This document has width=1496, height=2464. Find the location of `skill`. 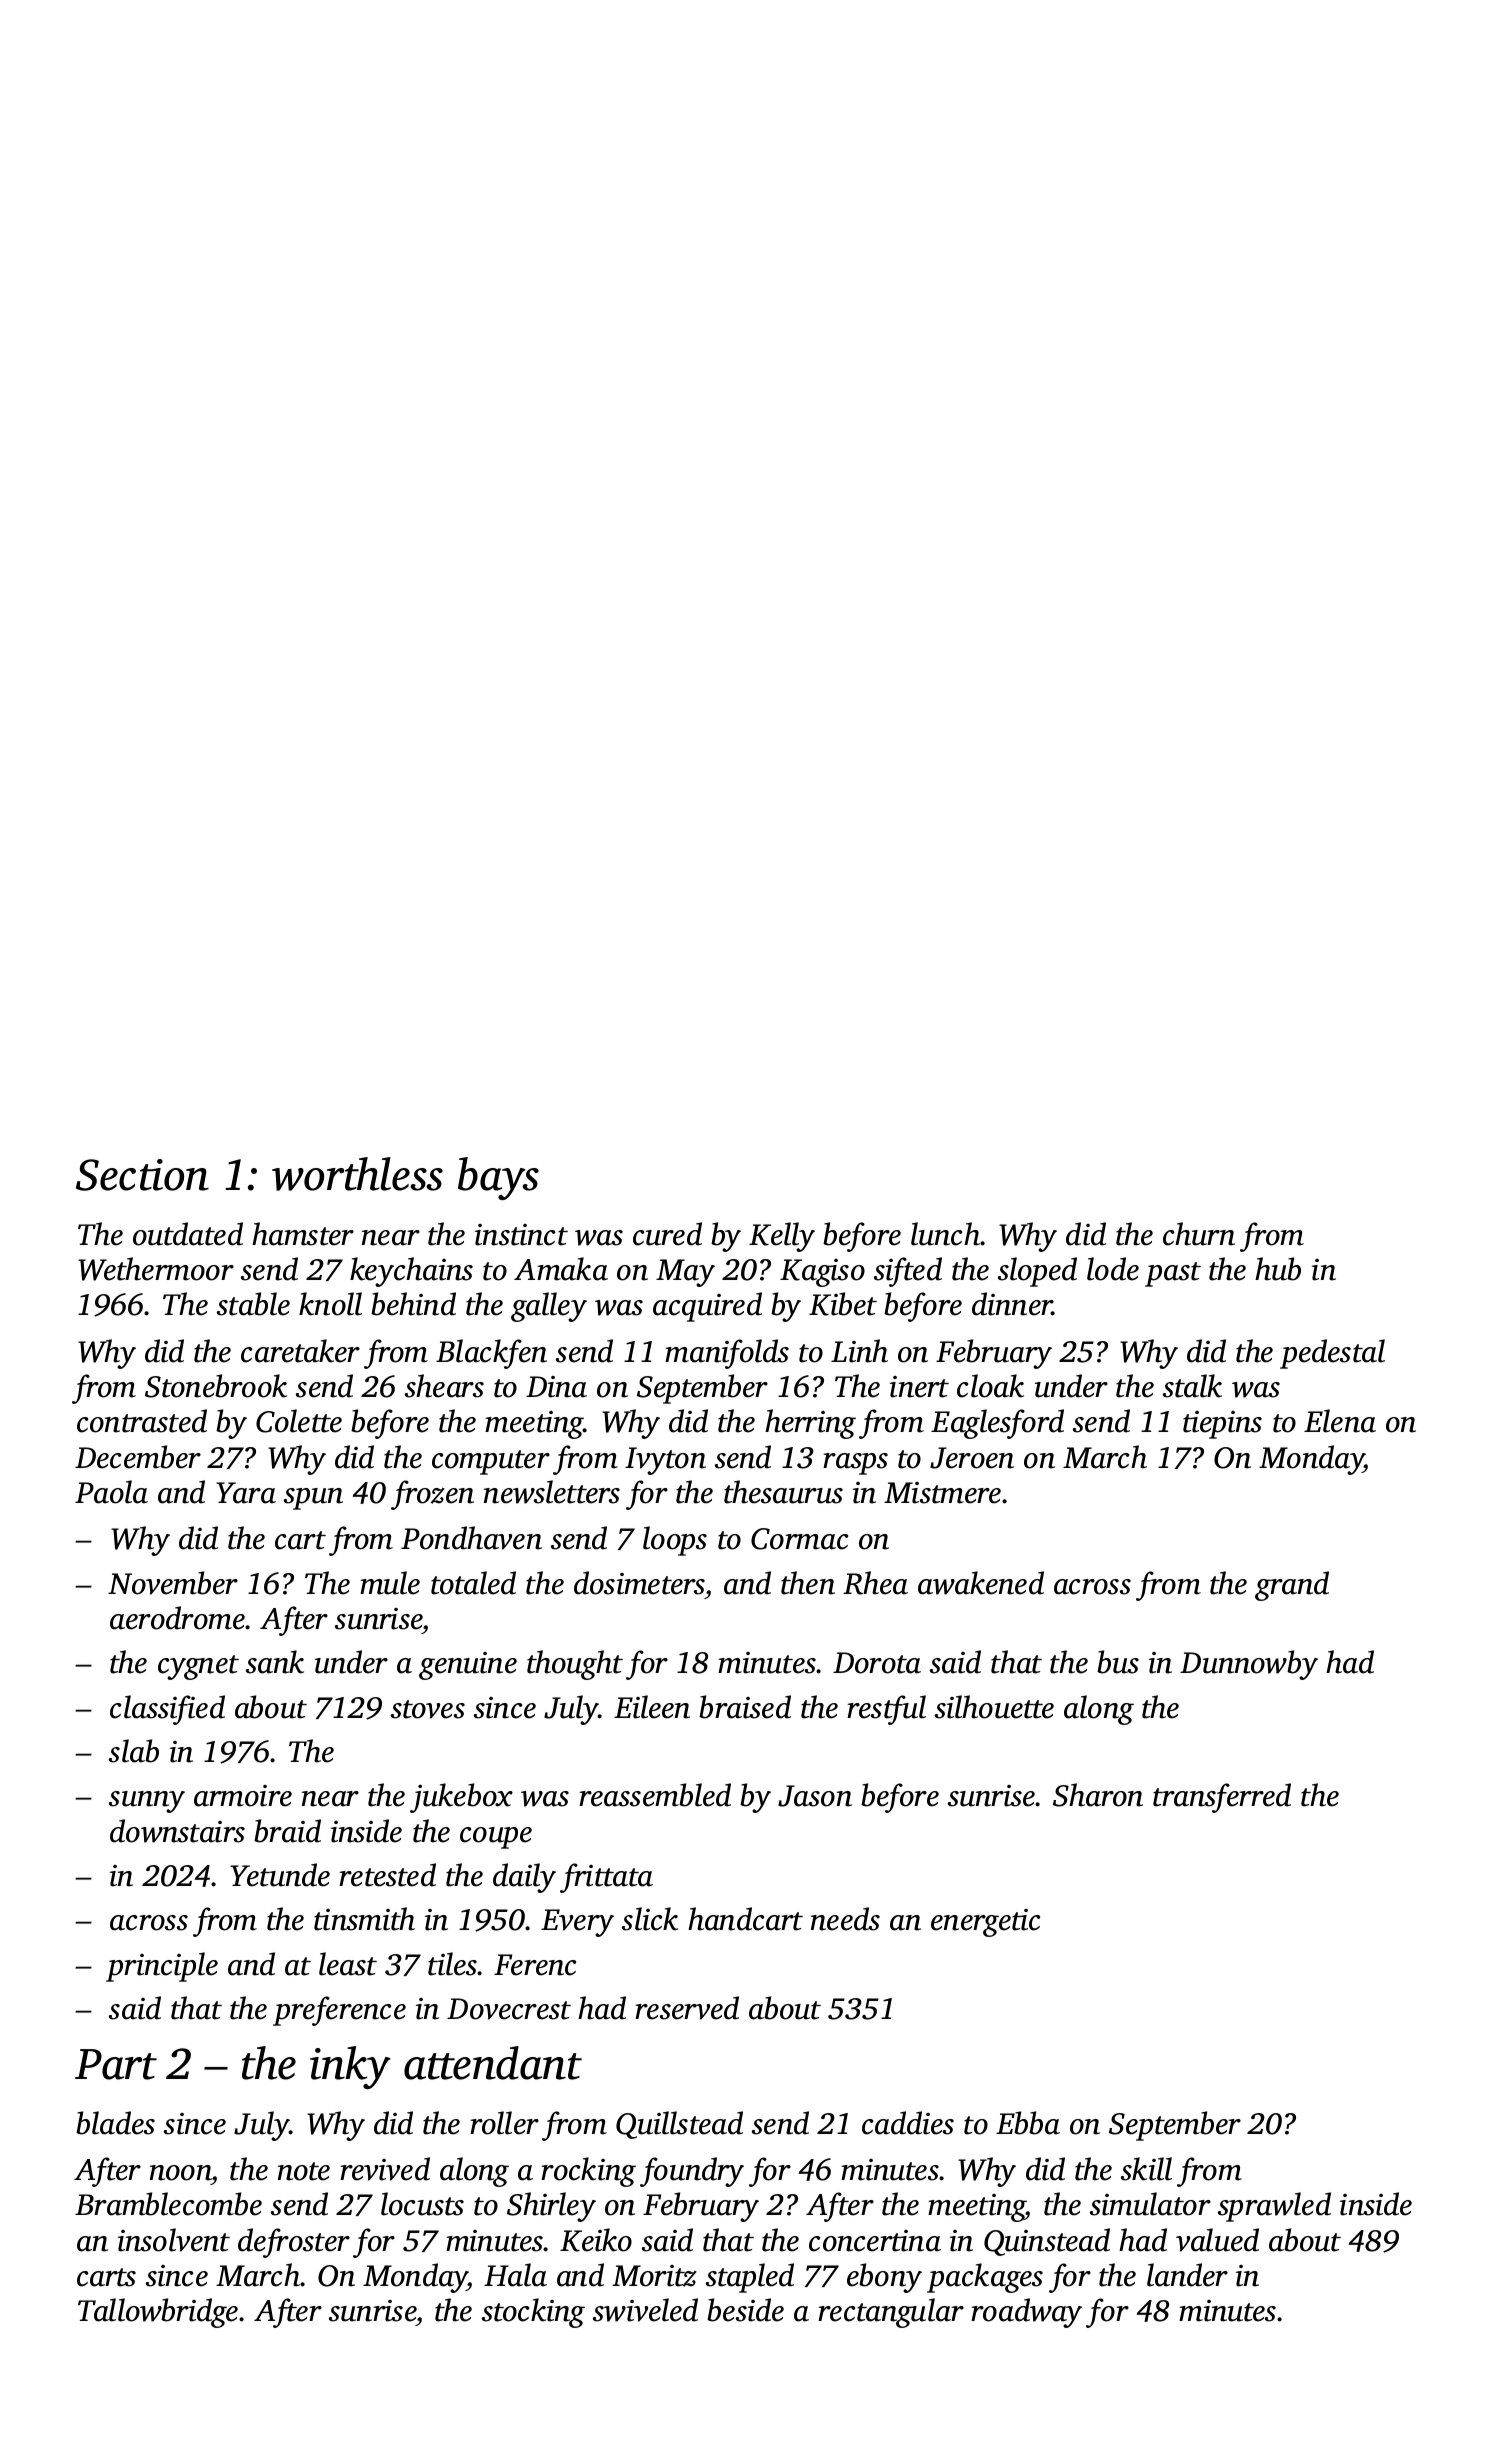

skill is located at coordinates (1146, 2169).
